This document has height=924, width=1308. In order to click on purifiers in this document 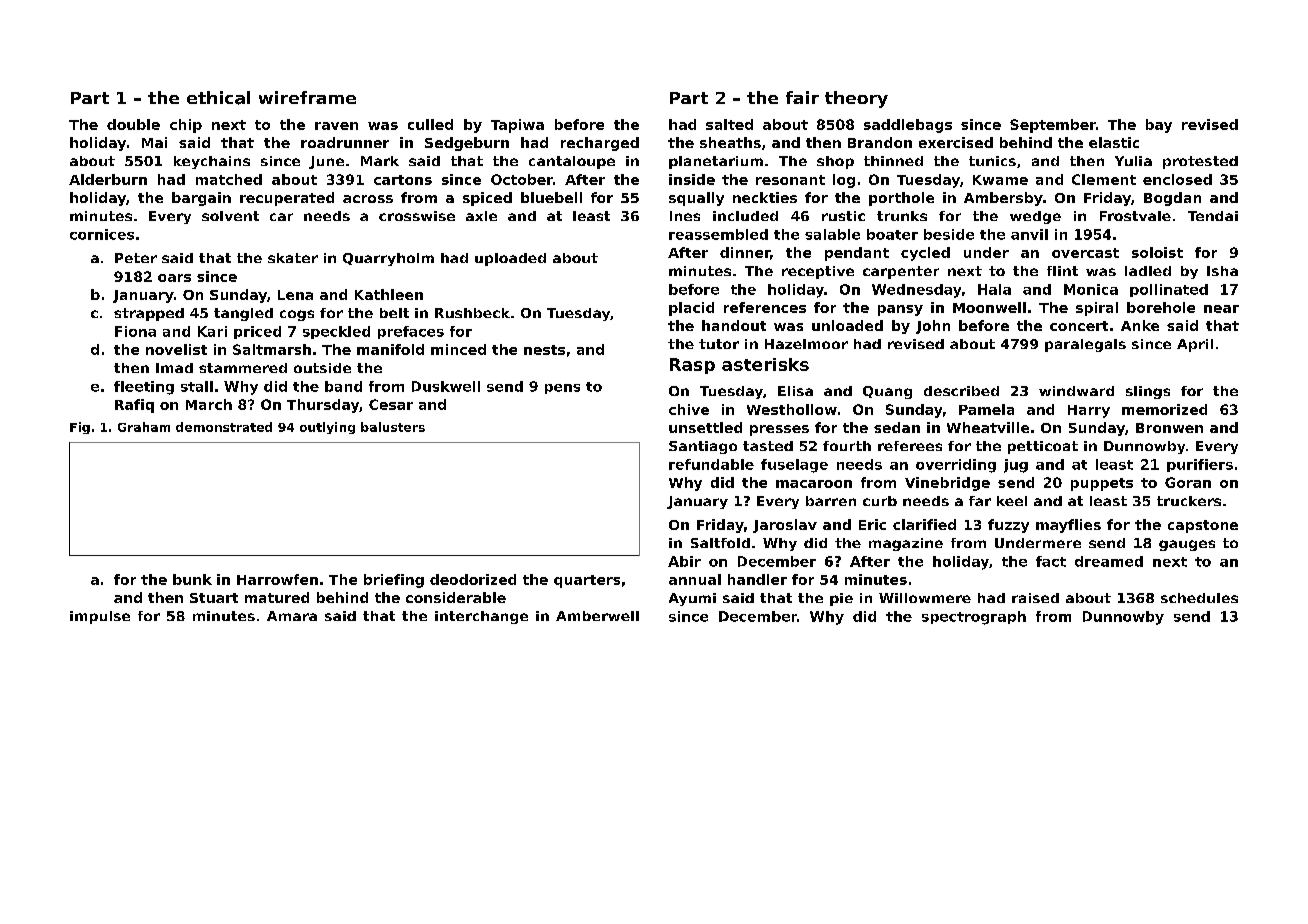, I will do `click(1200, 465)`.
